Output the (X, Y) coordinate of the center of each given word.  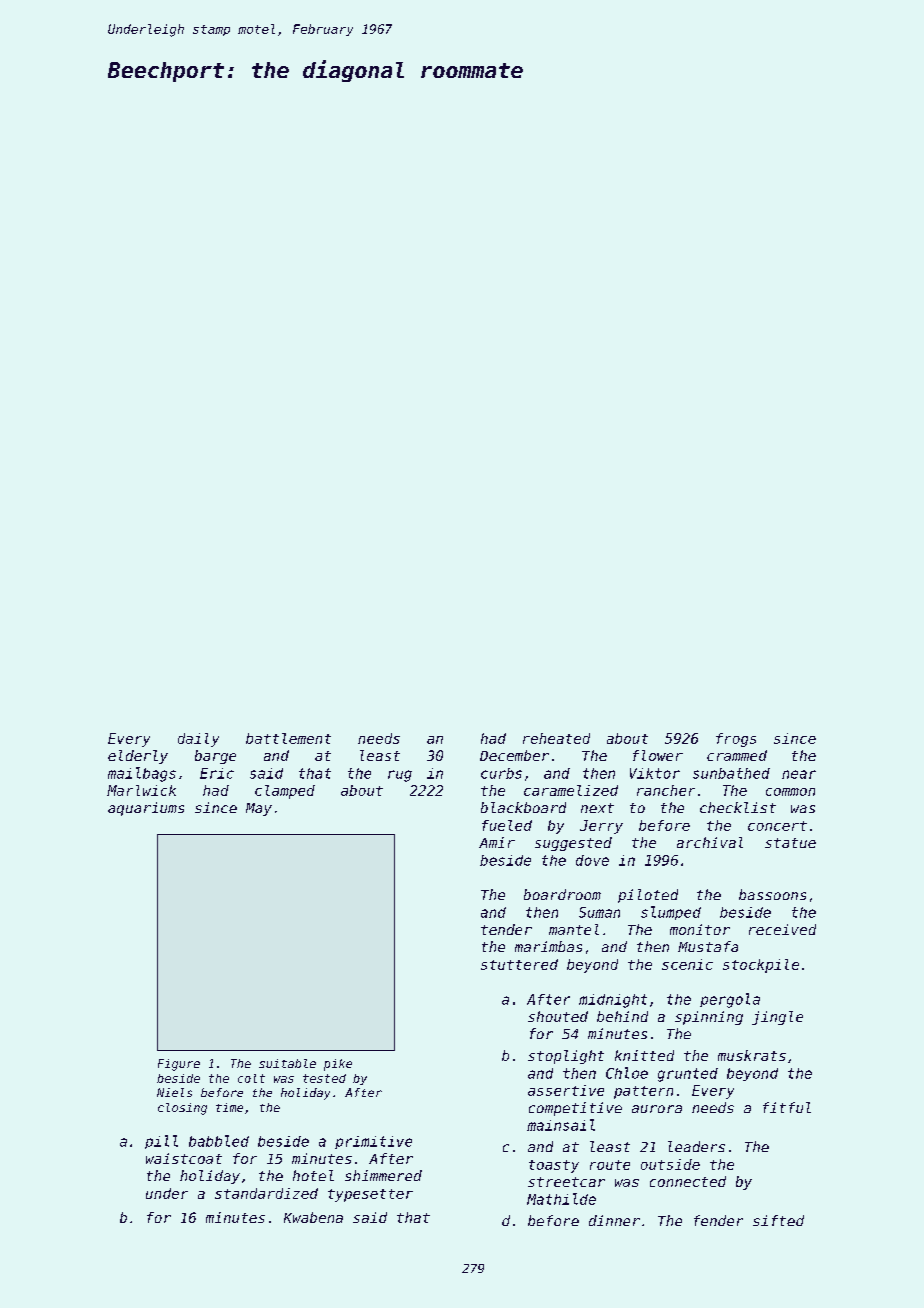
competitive (575, 1109)
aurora (657, 1109)
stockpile (761, 966)
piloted (648, 896)
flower (658, 755)
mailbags (142, 774)
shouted (558, 1016)
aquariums (146, 809)
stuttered (519, 964)
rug (400, 776)
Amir (497, 842)
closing (182, 1109)
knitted (644, 1055)
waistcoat (184, 1158)
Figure (179, 1065)
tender (506, 929)
